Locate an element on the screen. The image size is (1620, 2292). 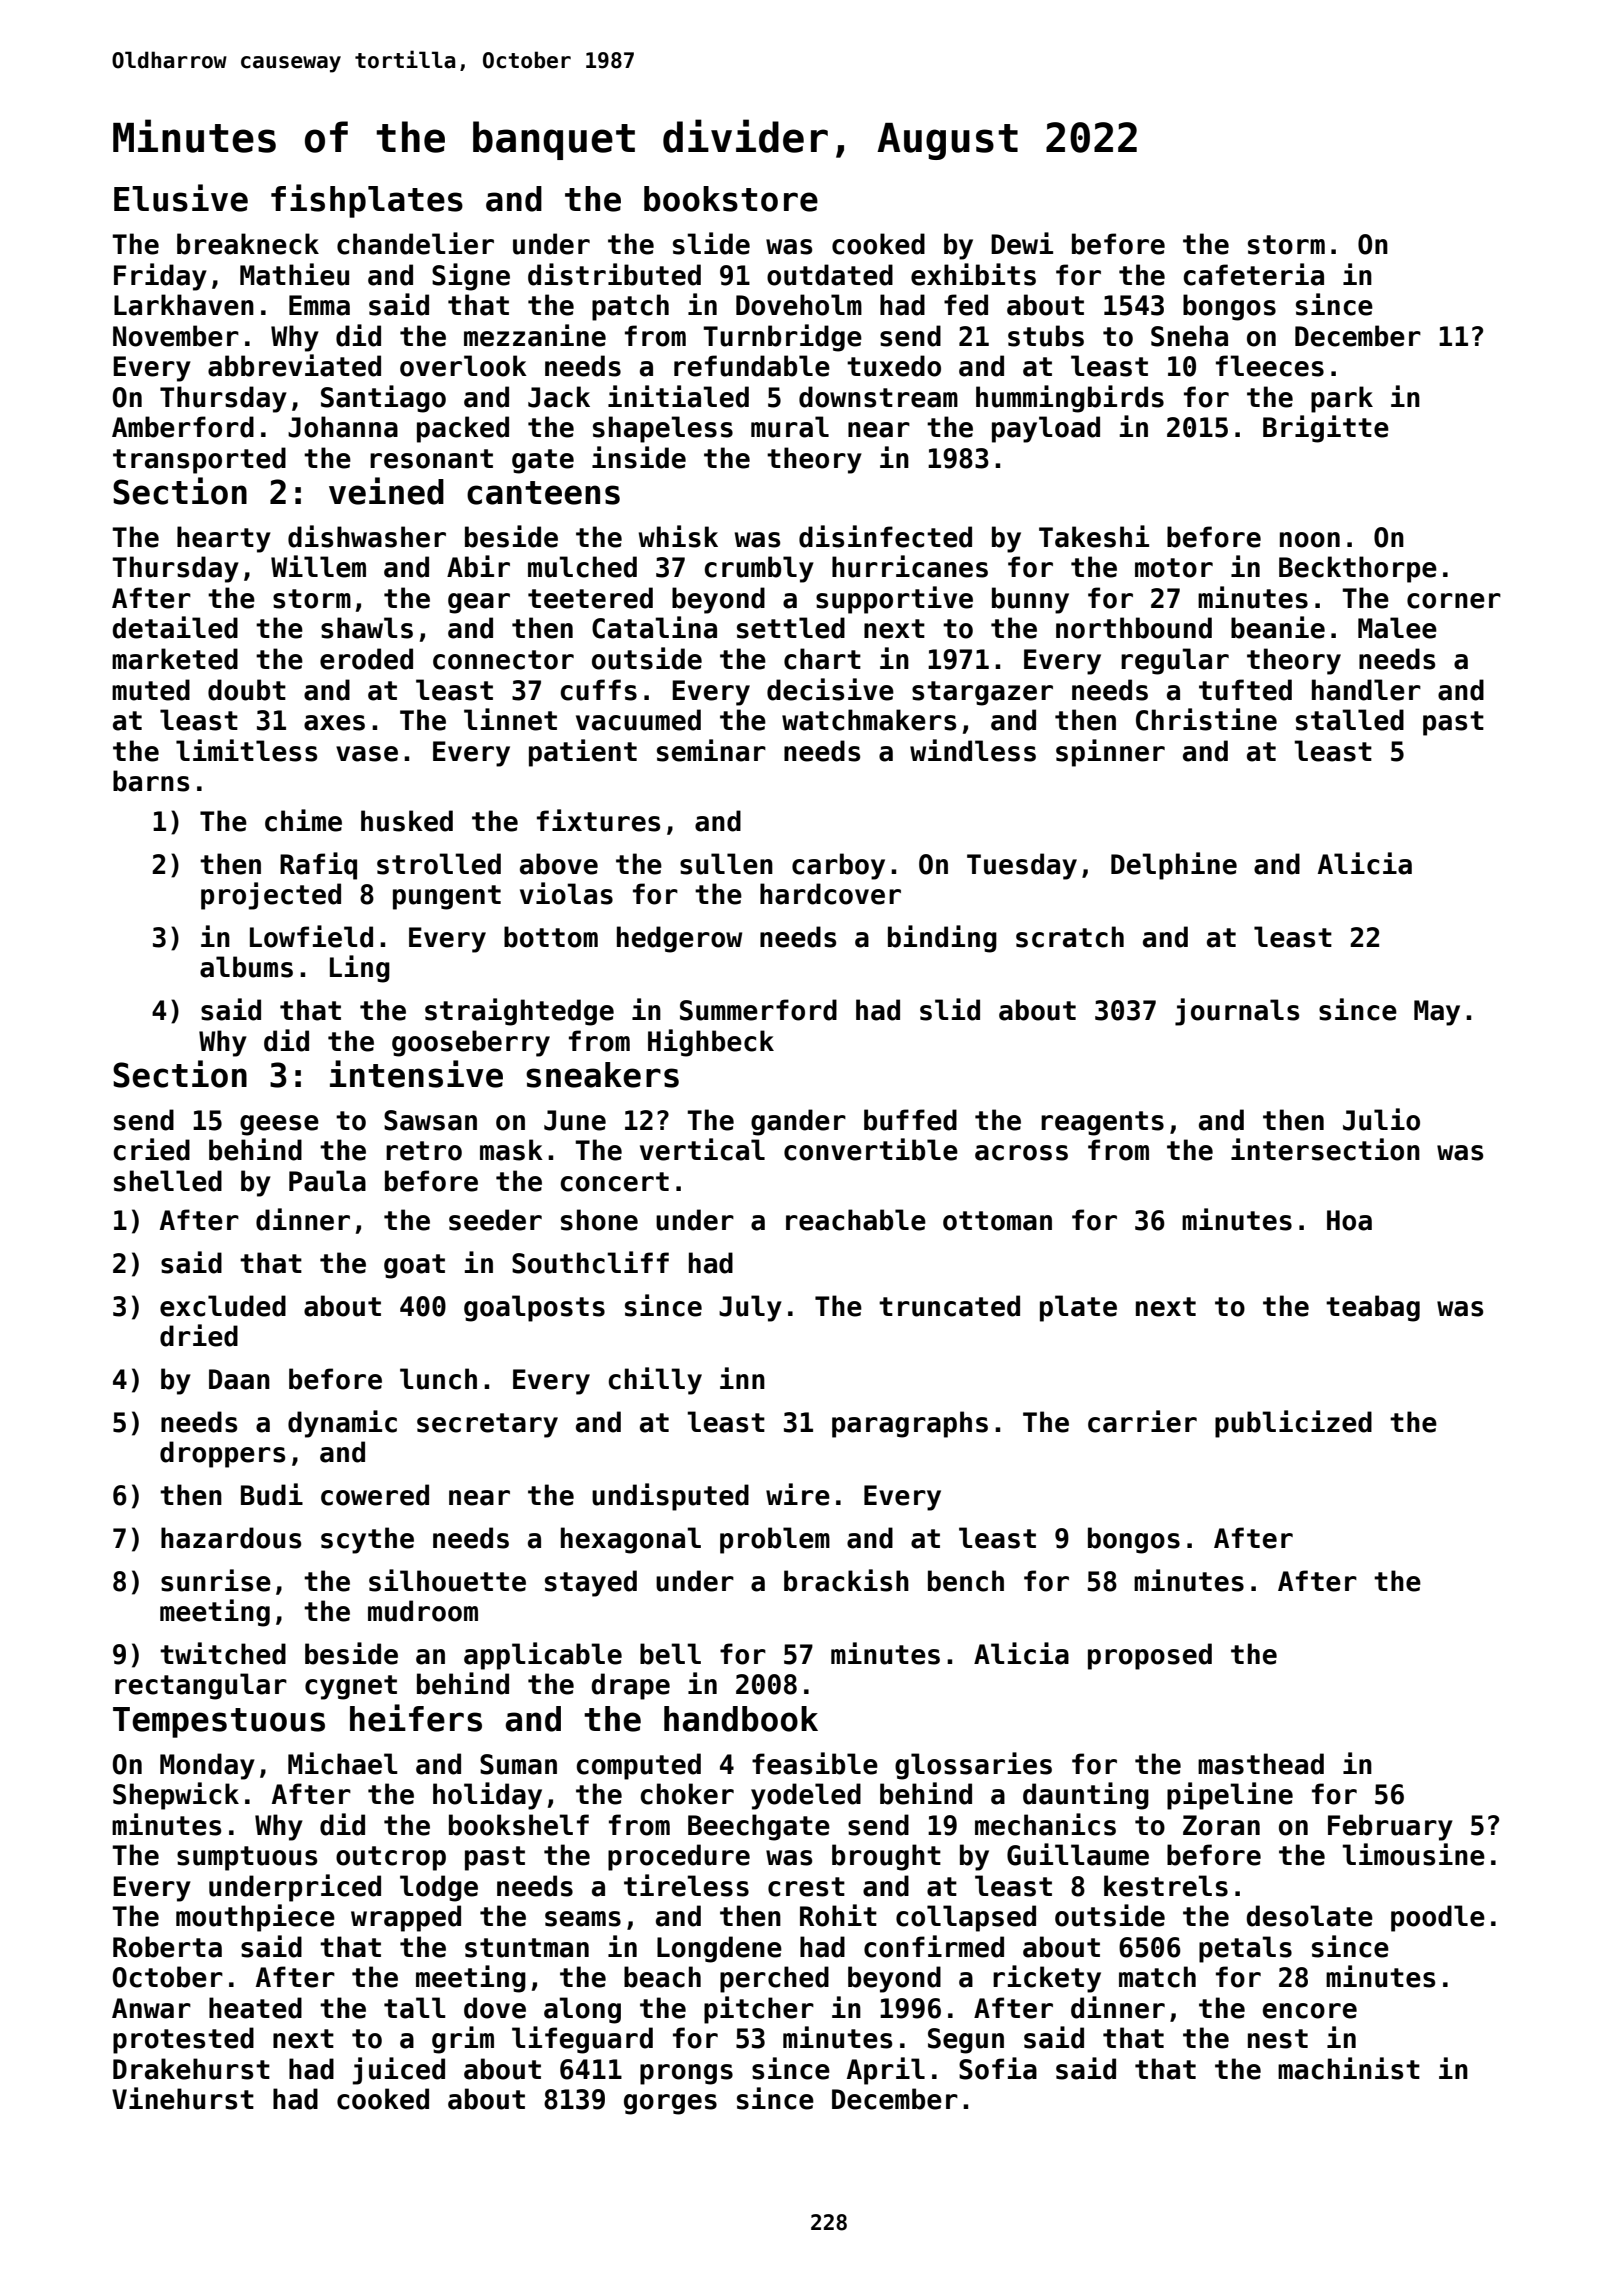
Elusive is located at coordinates (181, 198).
